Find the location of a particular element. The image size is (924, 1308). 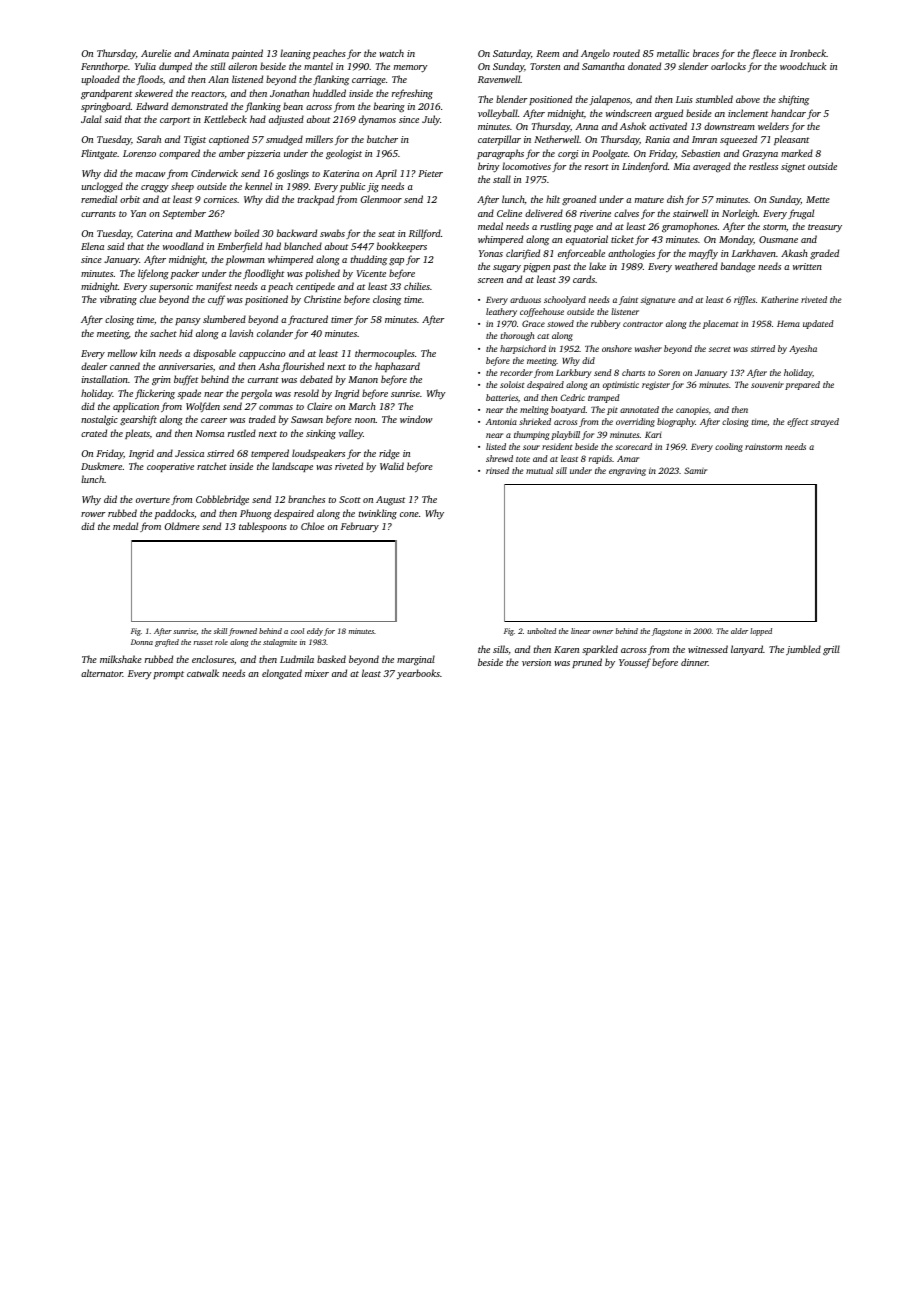

owner is located at coordinates (603, 632).
